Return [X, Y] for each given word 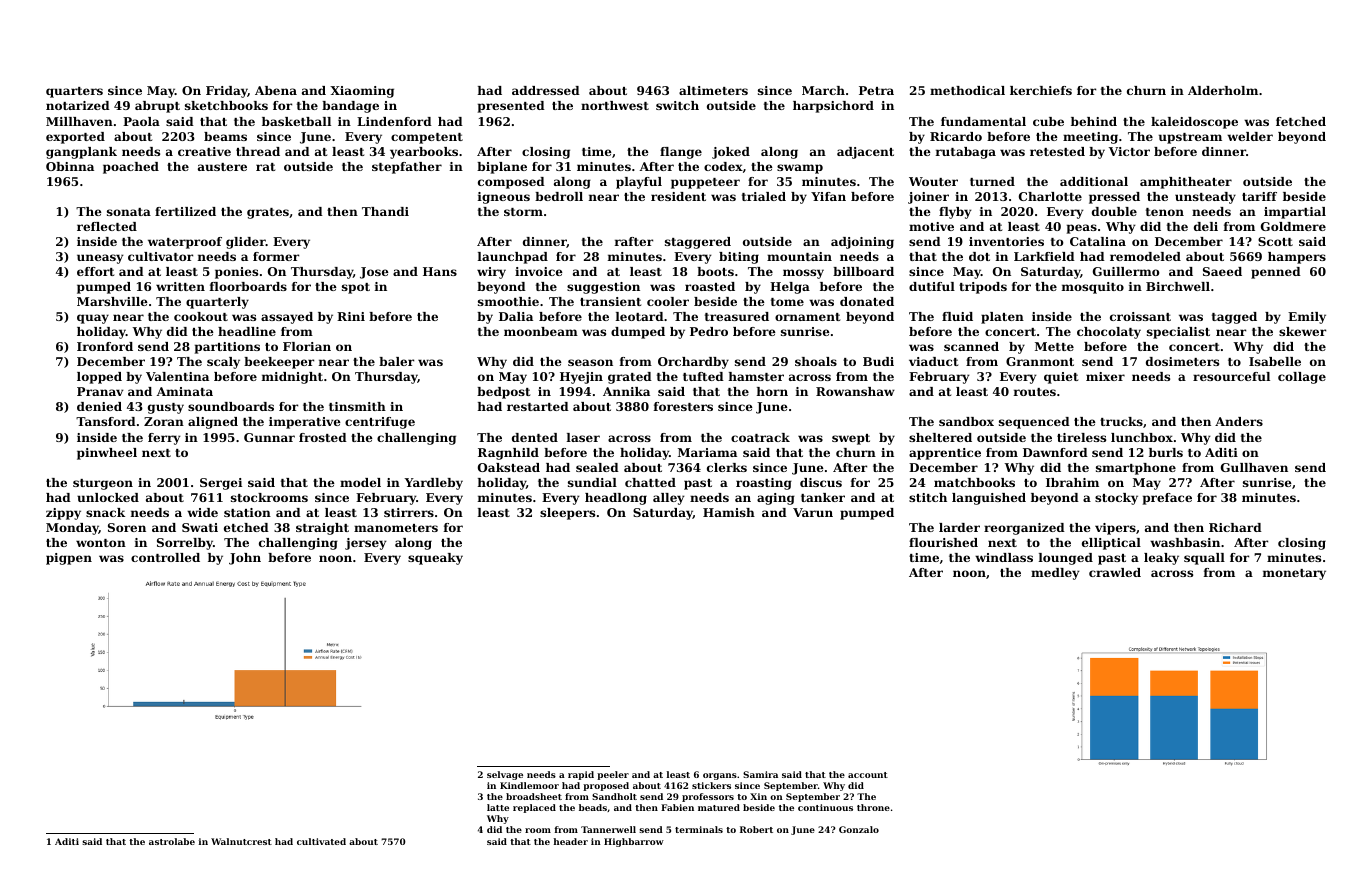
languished [989, 499]
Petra [876, 90]
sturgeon [103, 484]
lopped [99, 378]
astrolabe [172, 841]
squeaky [435, 559]
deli [1206, 226]
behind [1094, 121]
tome [787, 302]
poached [131, 168]
